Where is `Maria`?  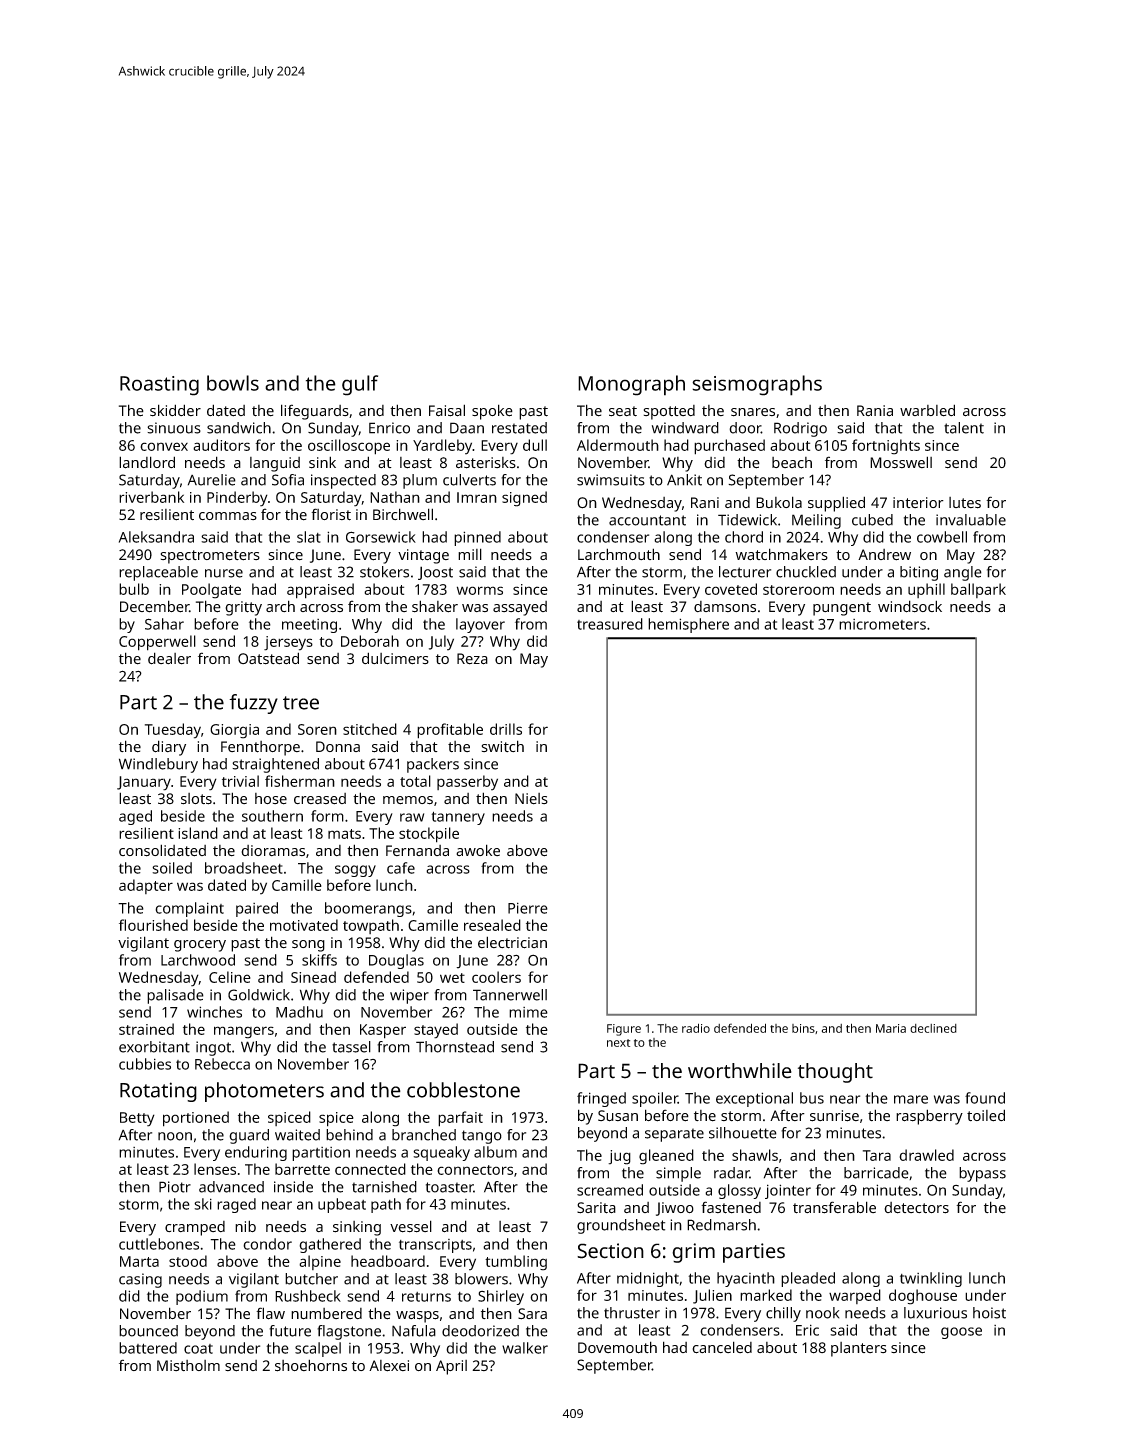
Maria is located at coordinates (891, 1028).
